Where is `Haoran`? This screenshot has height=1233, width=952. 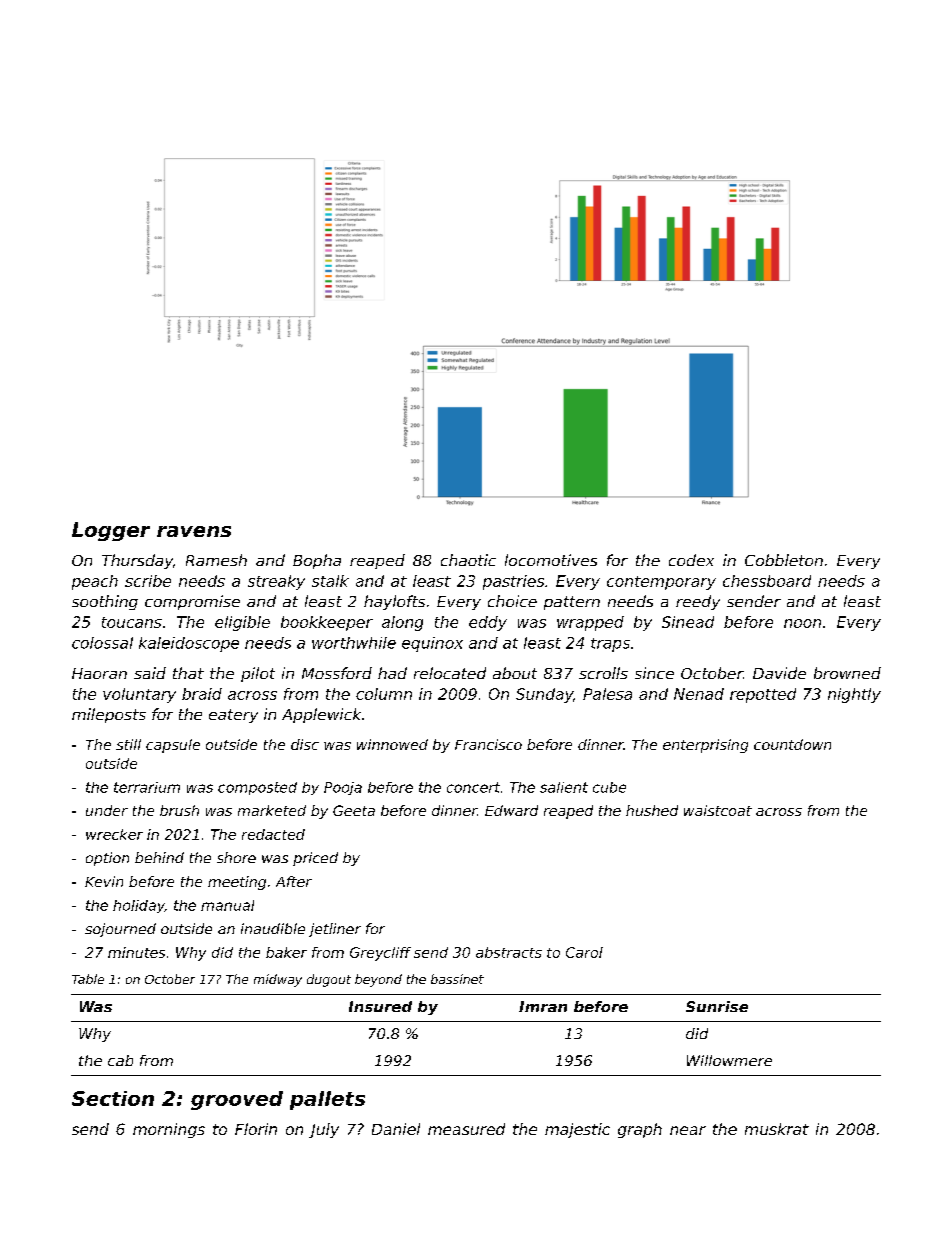 Haoran is located at coordinates (99, 673).
